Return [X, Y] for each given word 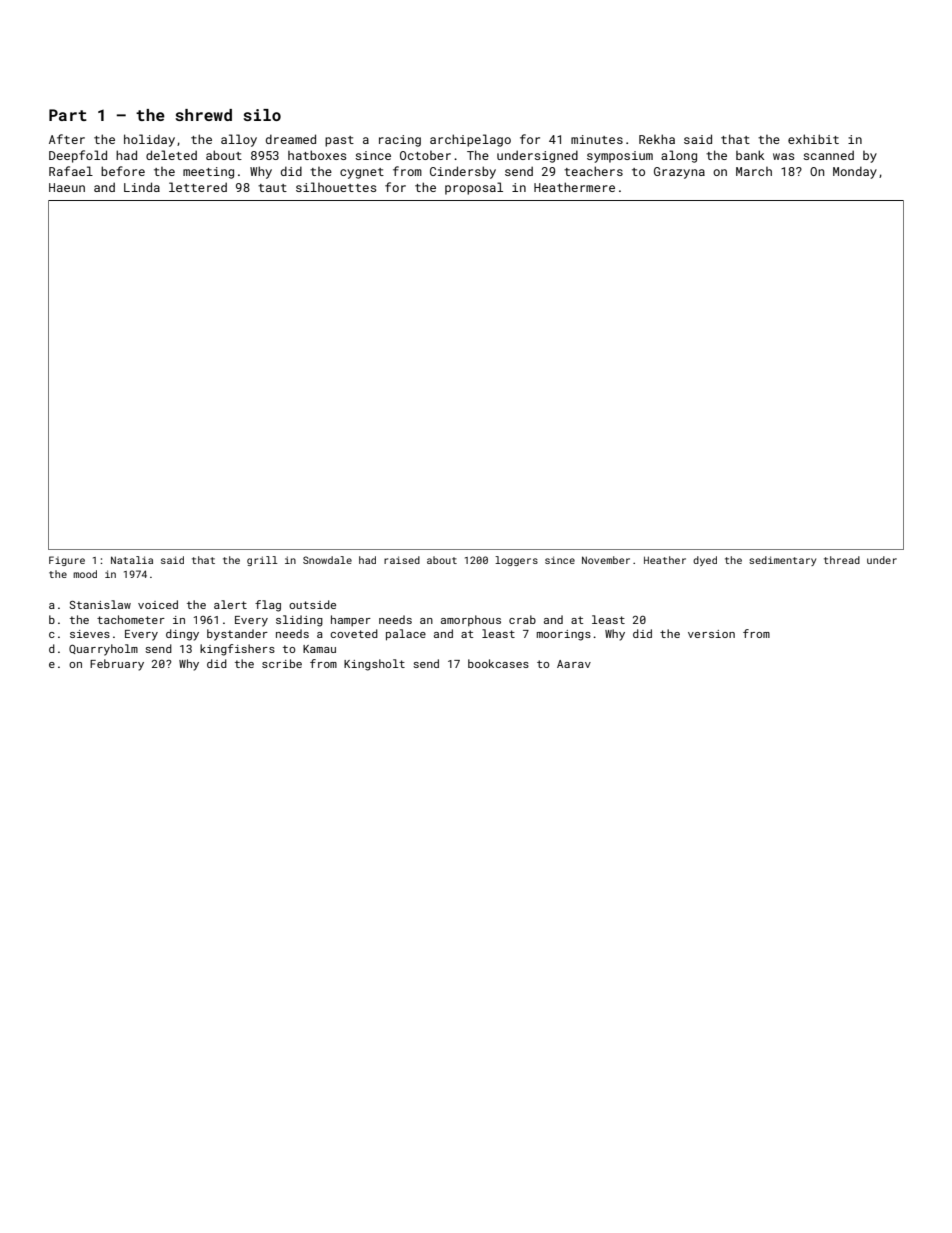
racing [400, 141]
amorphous [471, 620]
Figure [67, 561]
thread [842, 560]
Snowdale [327, 560]
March [754, 171]
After [67, 139]
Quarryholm [103, 650]
